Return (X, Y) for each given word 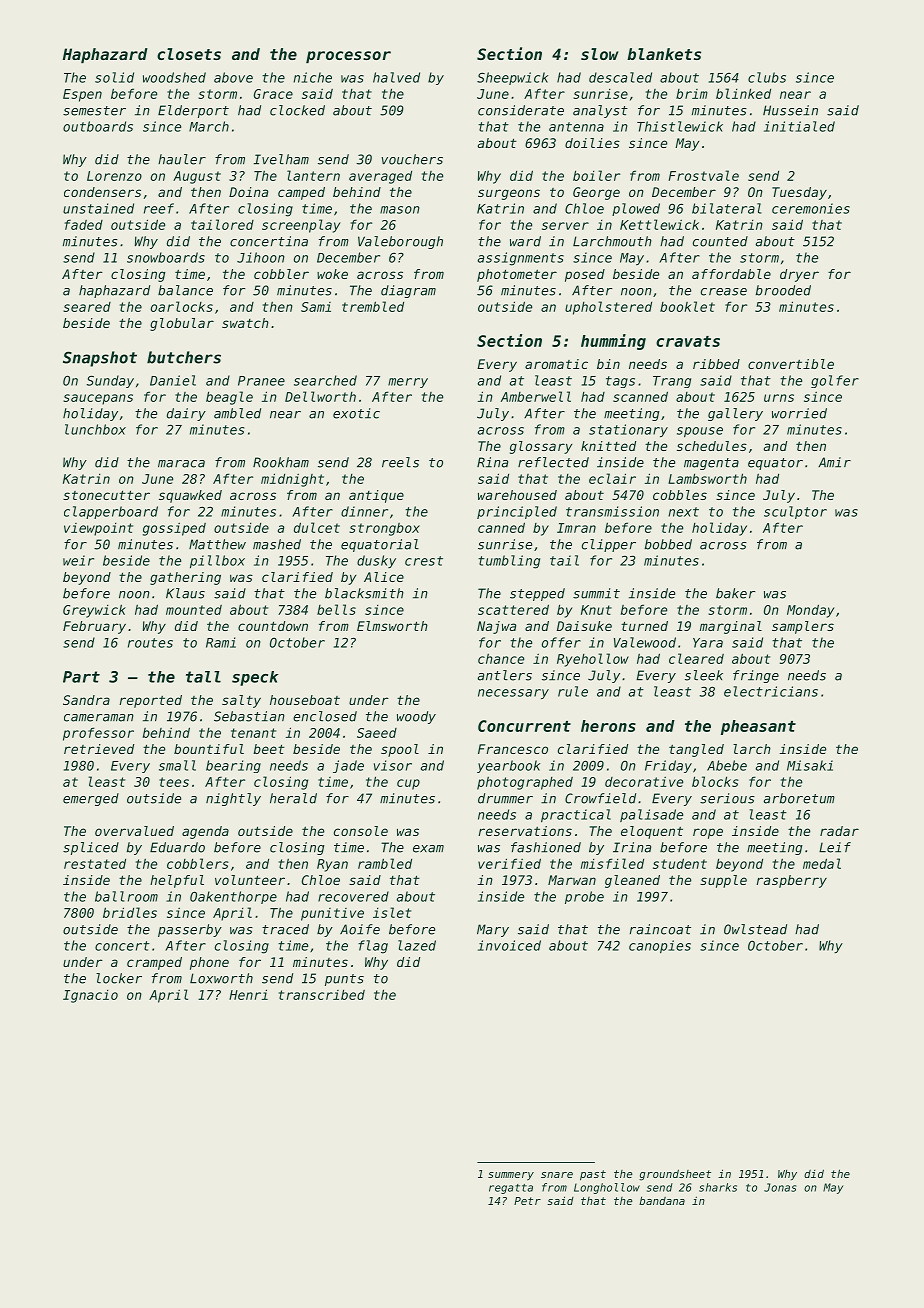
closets (189, 54)
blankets (664, 54)
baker (735, 593)
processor (348, 57)
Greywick (94, 611)
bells (336, 609)
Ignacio (90, 996)
